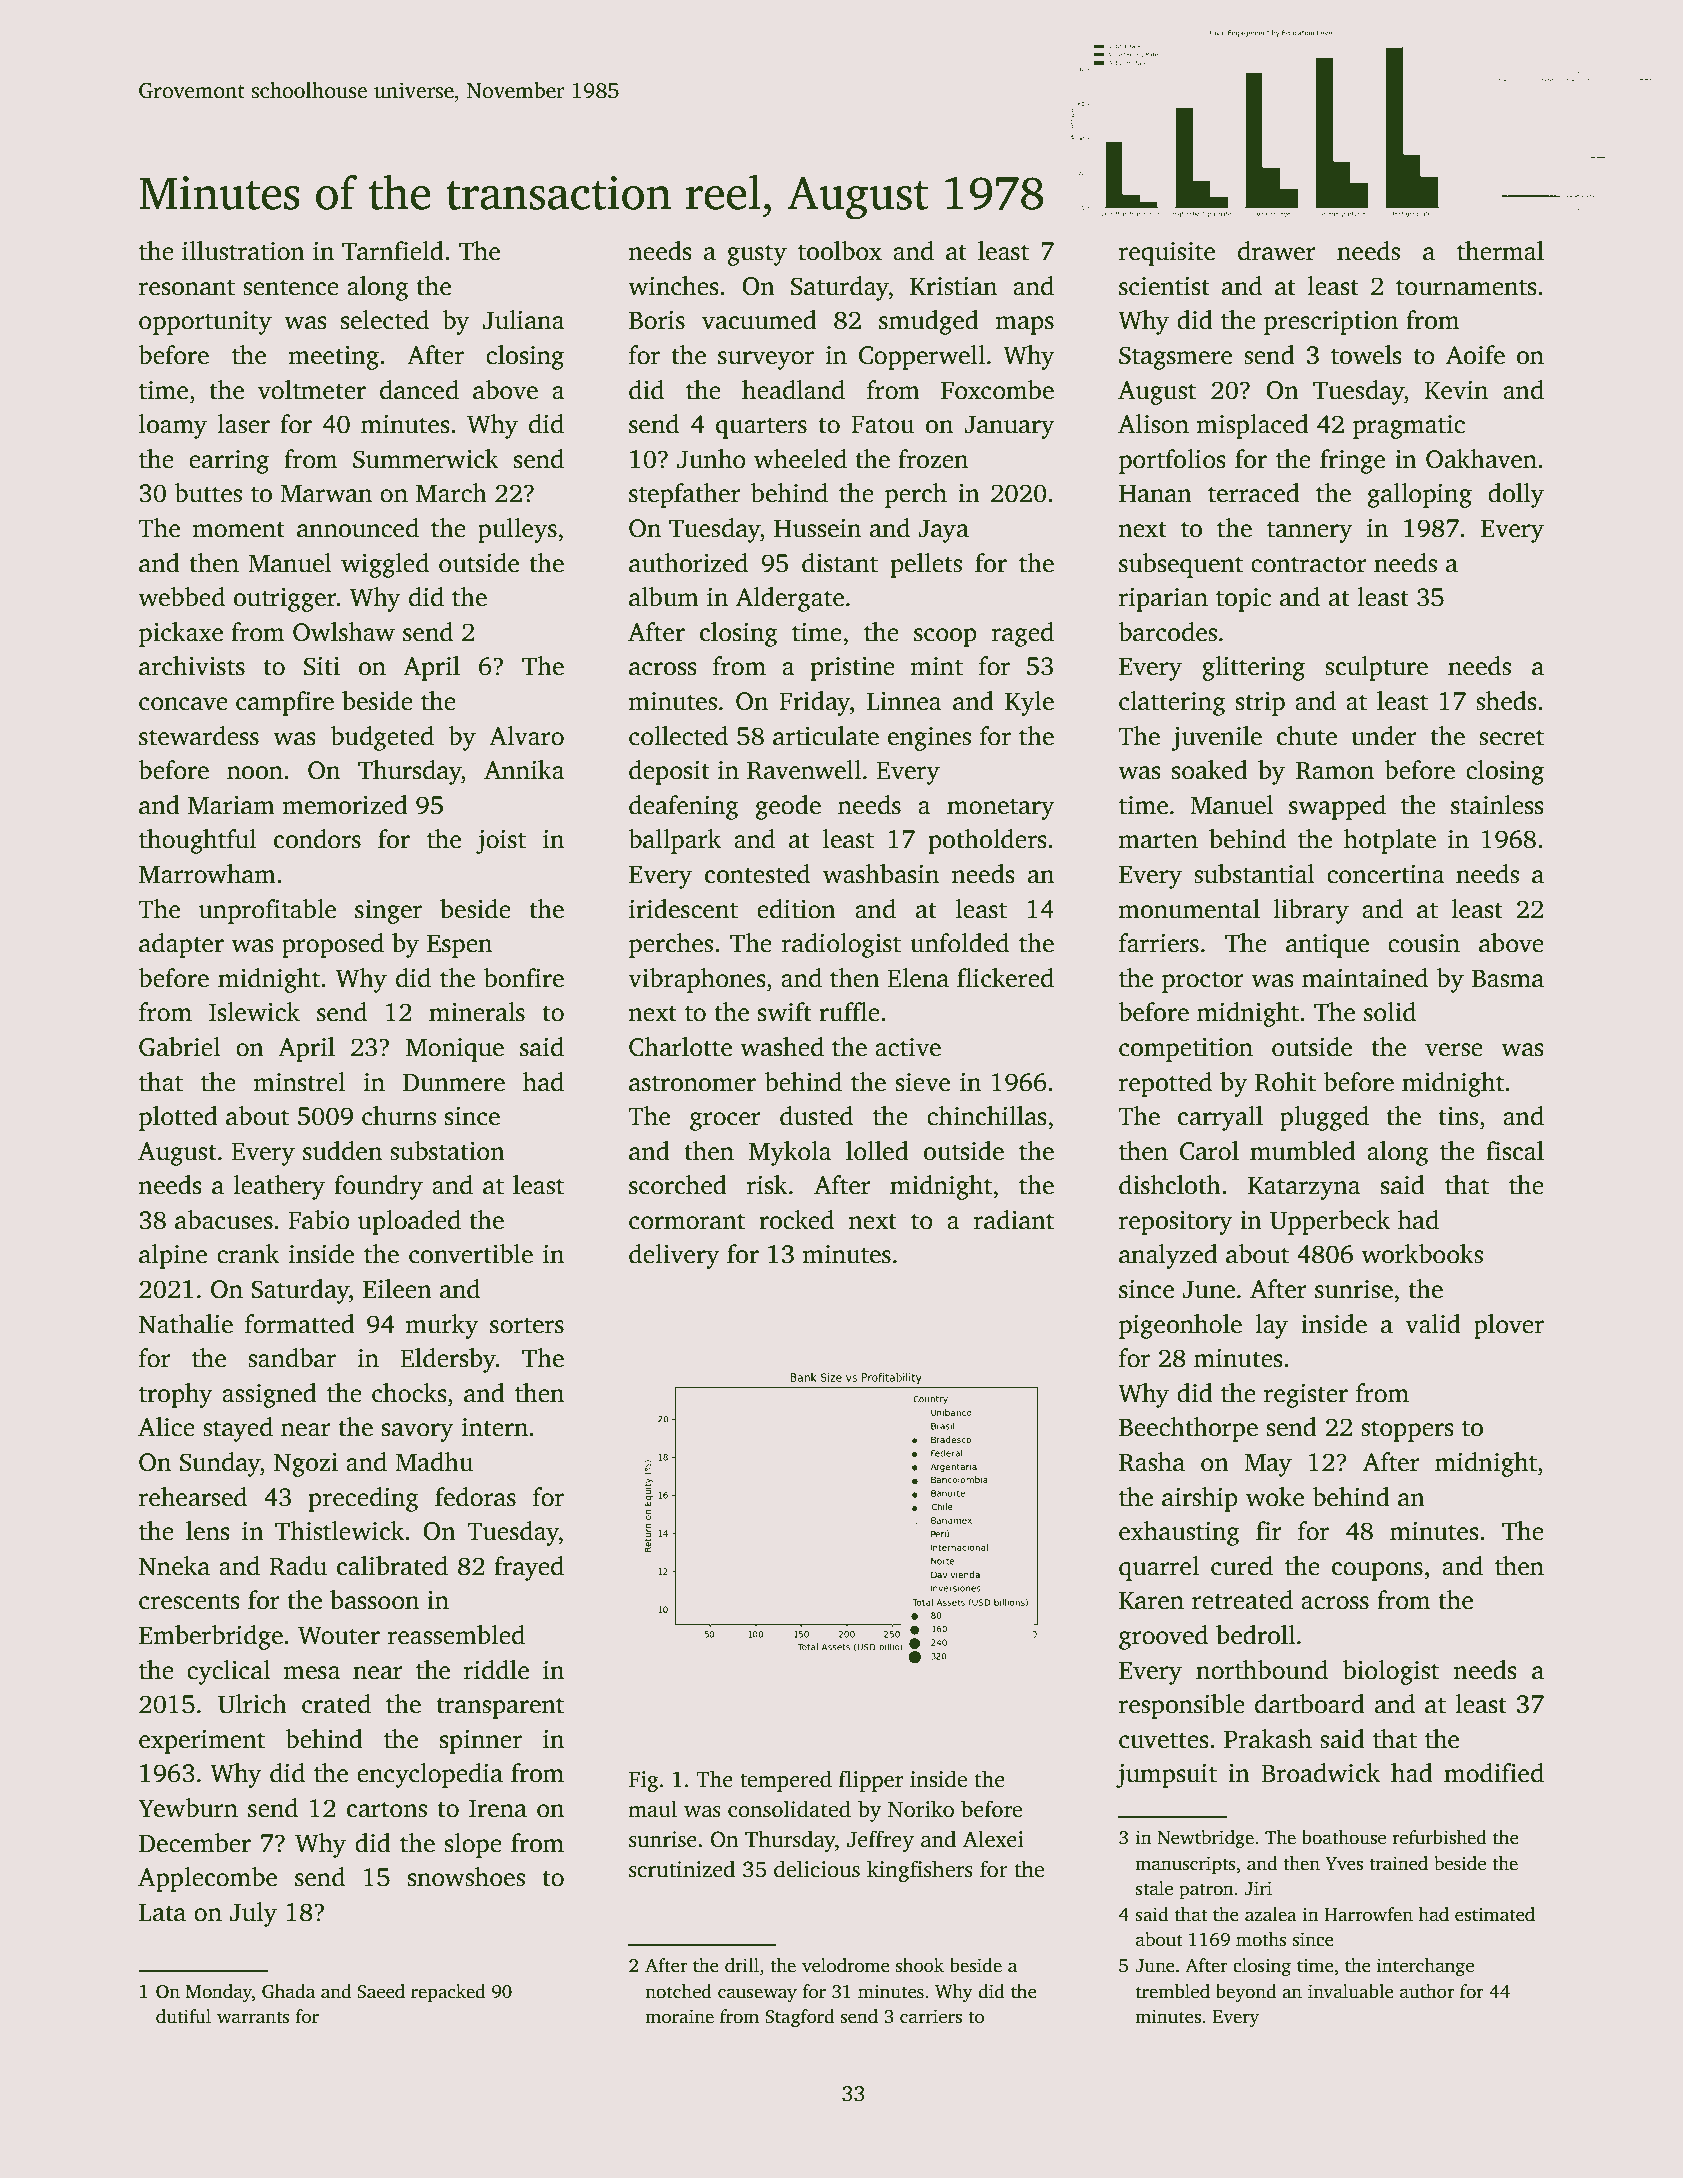 The width and height of the document is (1683, 2178). Describe the element at coordinates (1254, 874) in the document. I see `substantial` at that location.
